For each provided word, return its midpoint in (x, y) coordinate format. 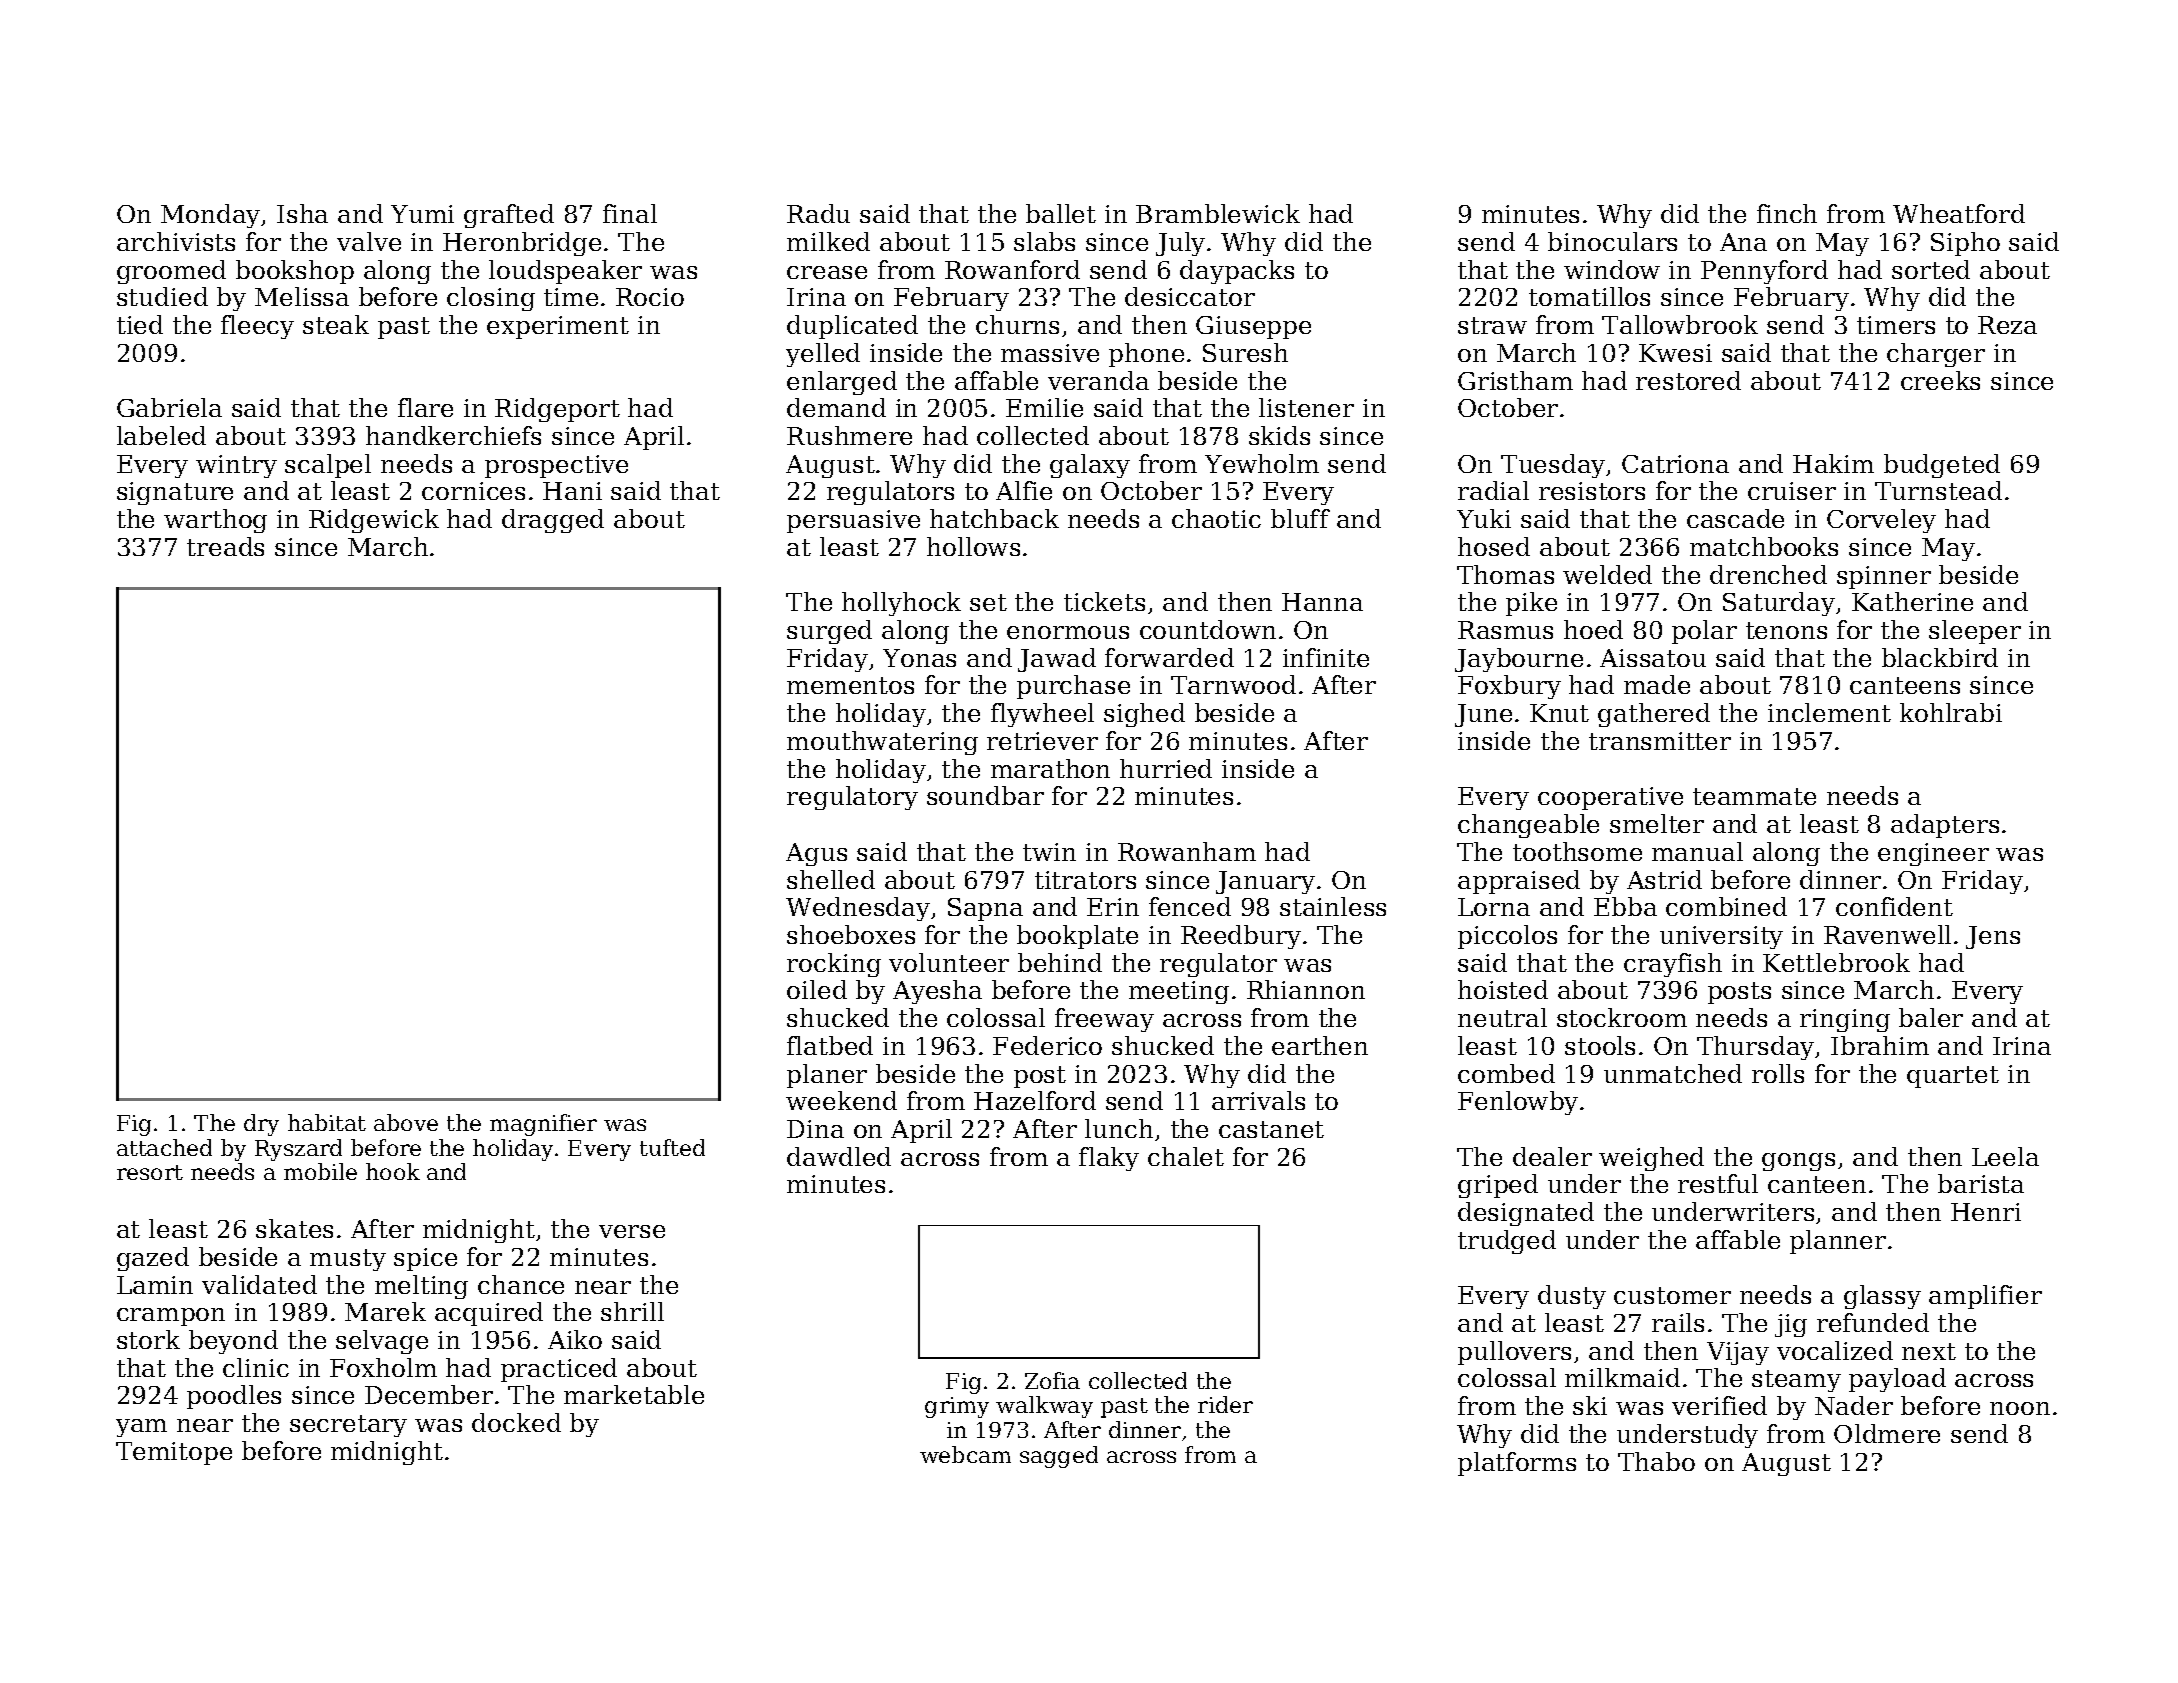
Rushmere (849, 435)
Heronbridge (522, 244)
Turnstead (1938, 490)
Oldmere (1887, 1433)
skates (294, 1228)
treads (225, 546)
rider (1225, 1404)
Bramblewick (1218, 213)
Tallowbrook (1680, 324)
